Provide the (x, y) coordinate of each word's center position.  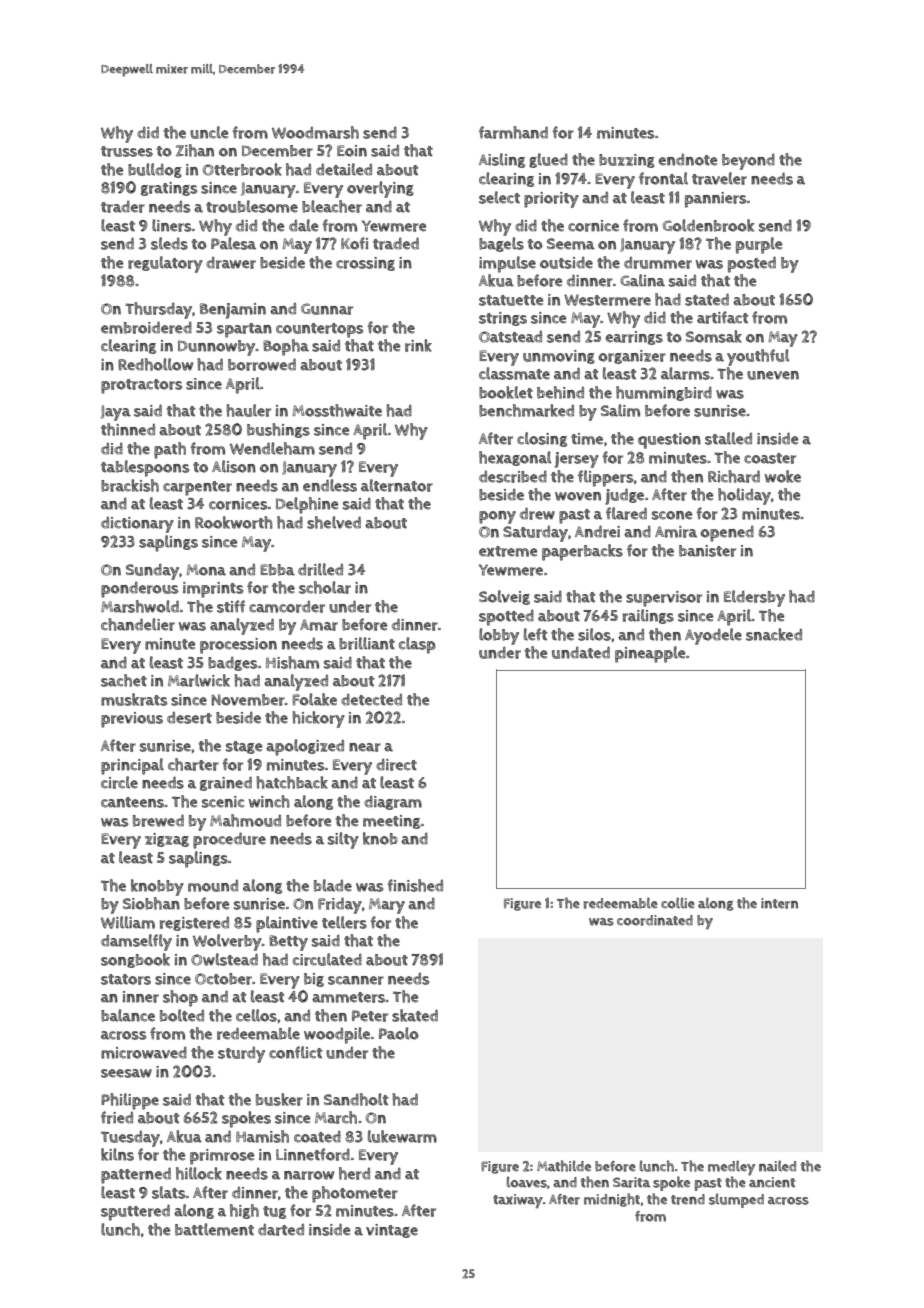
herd (354, 1173)
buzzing (627, 161)
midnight (612, 1200)
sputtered (135, 1212)
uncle (209, 132)
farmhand (513, 132)
